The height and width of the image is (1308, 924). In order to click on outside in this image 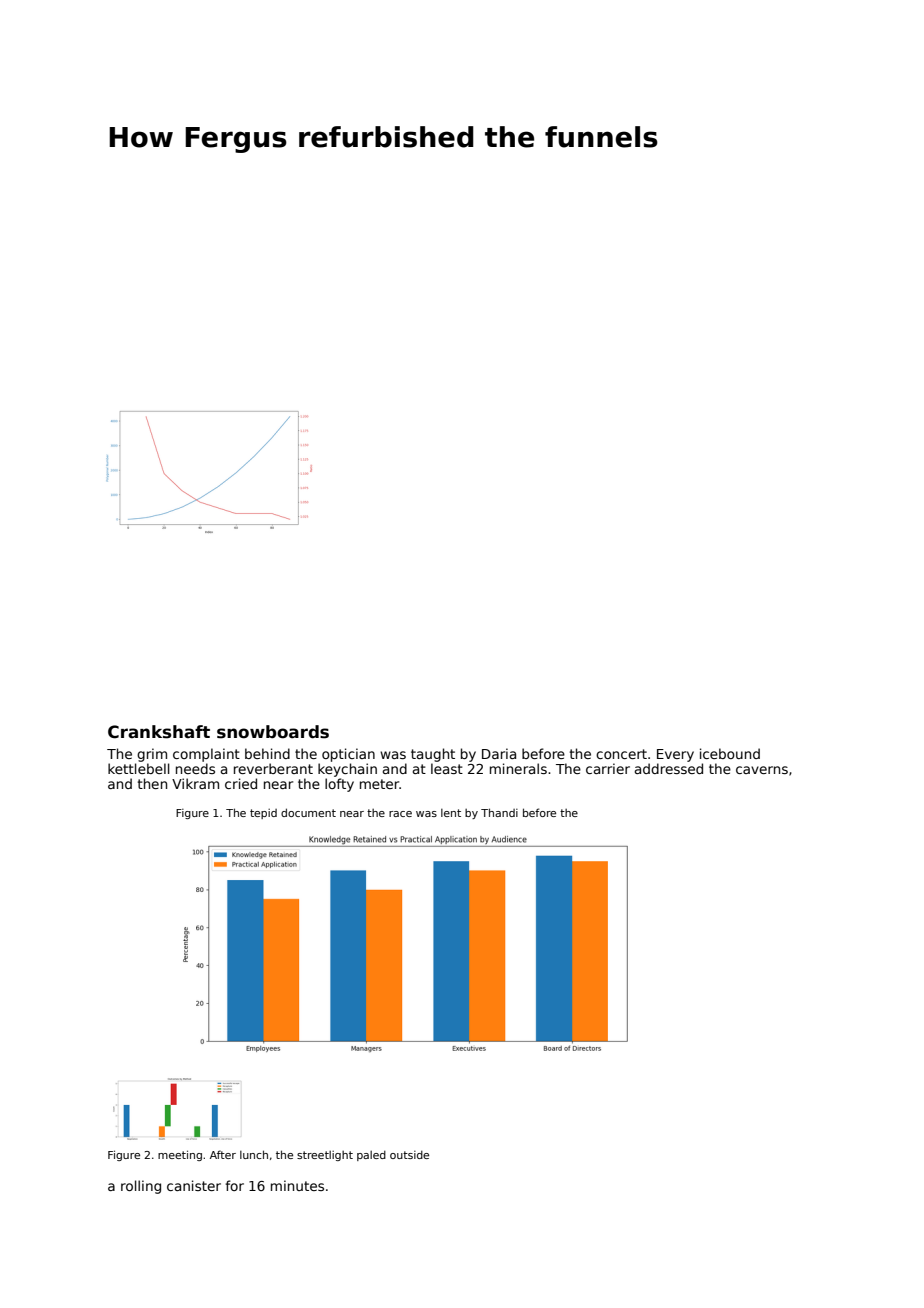, I will do `click(409, 1155)`.
